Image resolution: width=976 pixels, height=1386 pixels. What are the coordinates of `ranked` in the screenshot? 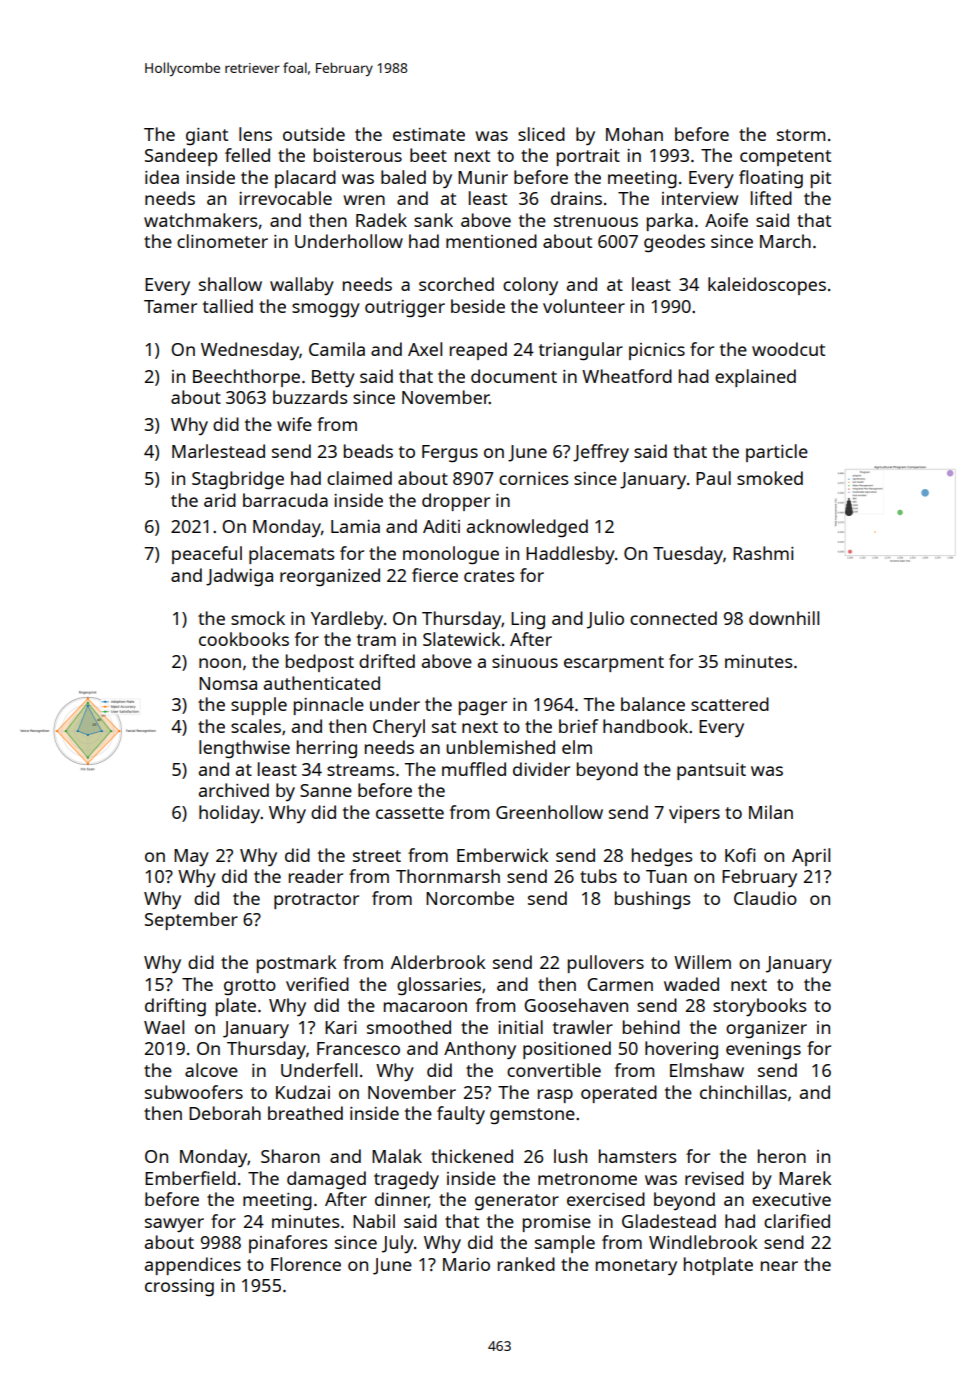 It's located at (526, 1264).
